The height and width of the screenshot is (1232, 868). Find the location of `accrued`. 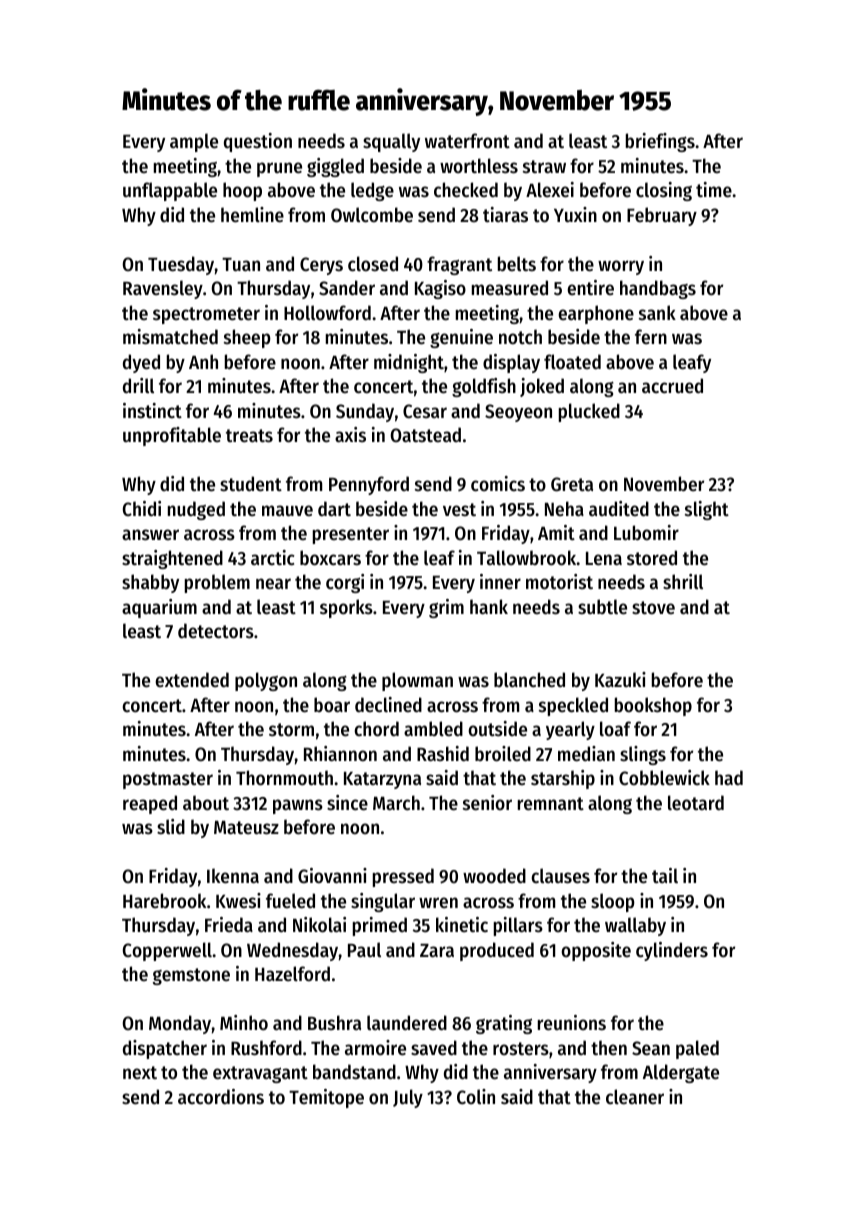

accrued is located at coordinates (672, 386).
